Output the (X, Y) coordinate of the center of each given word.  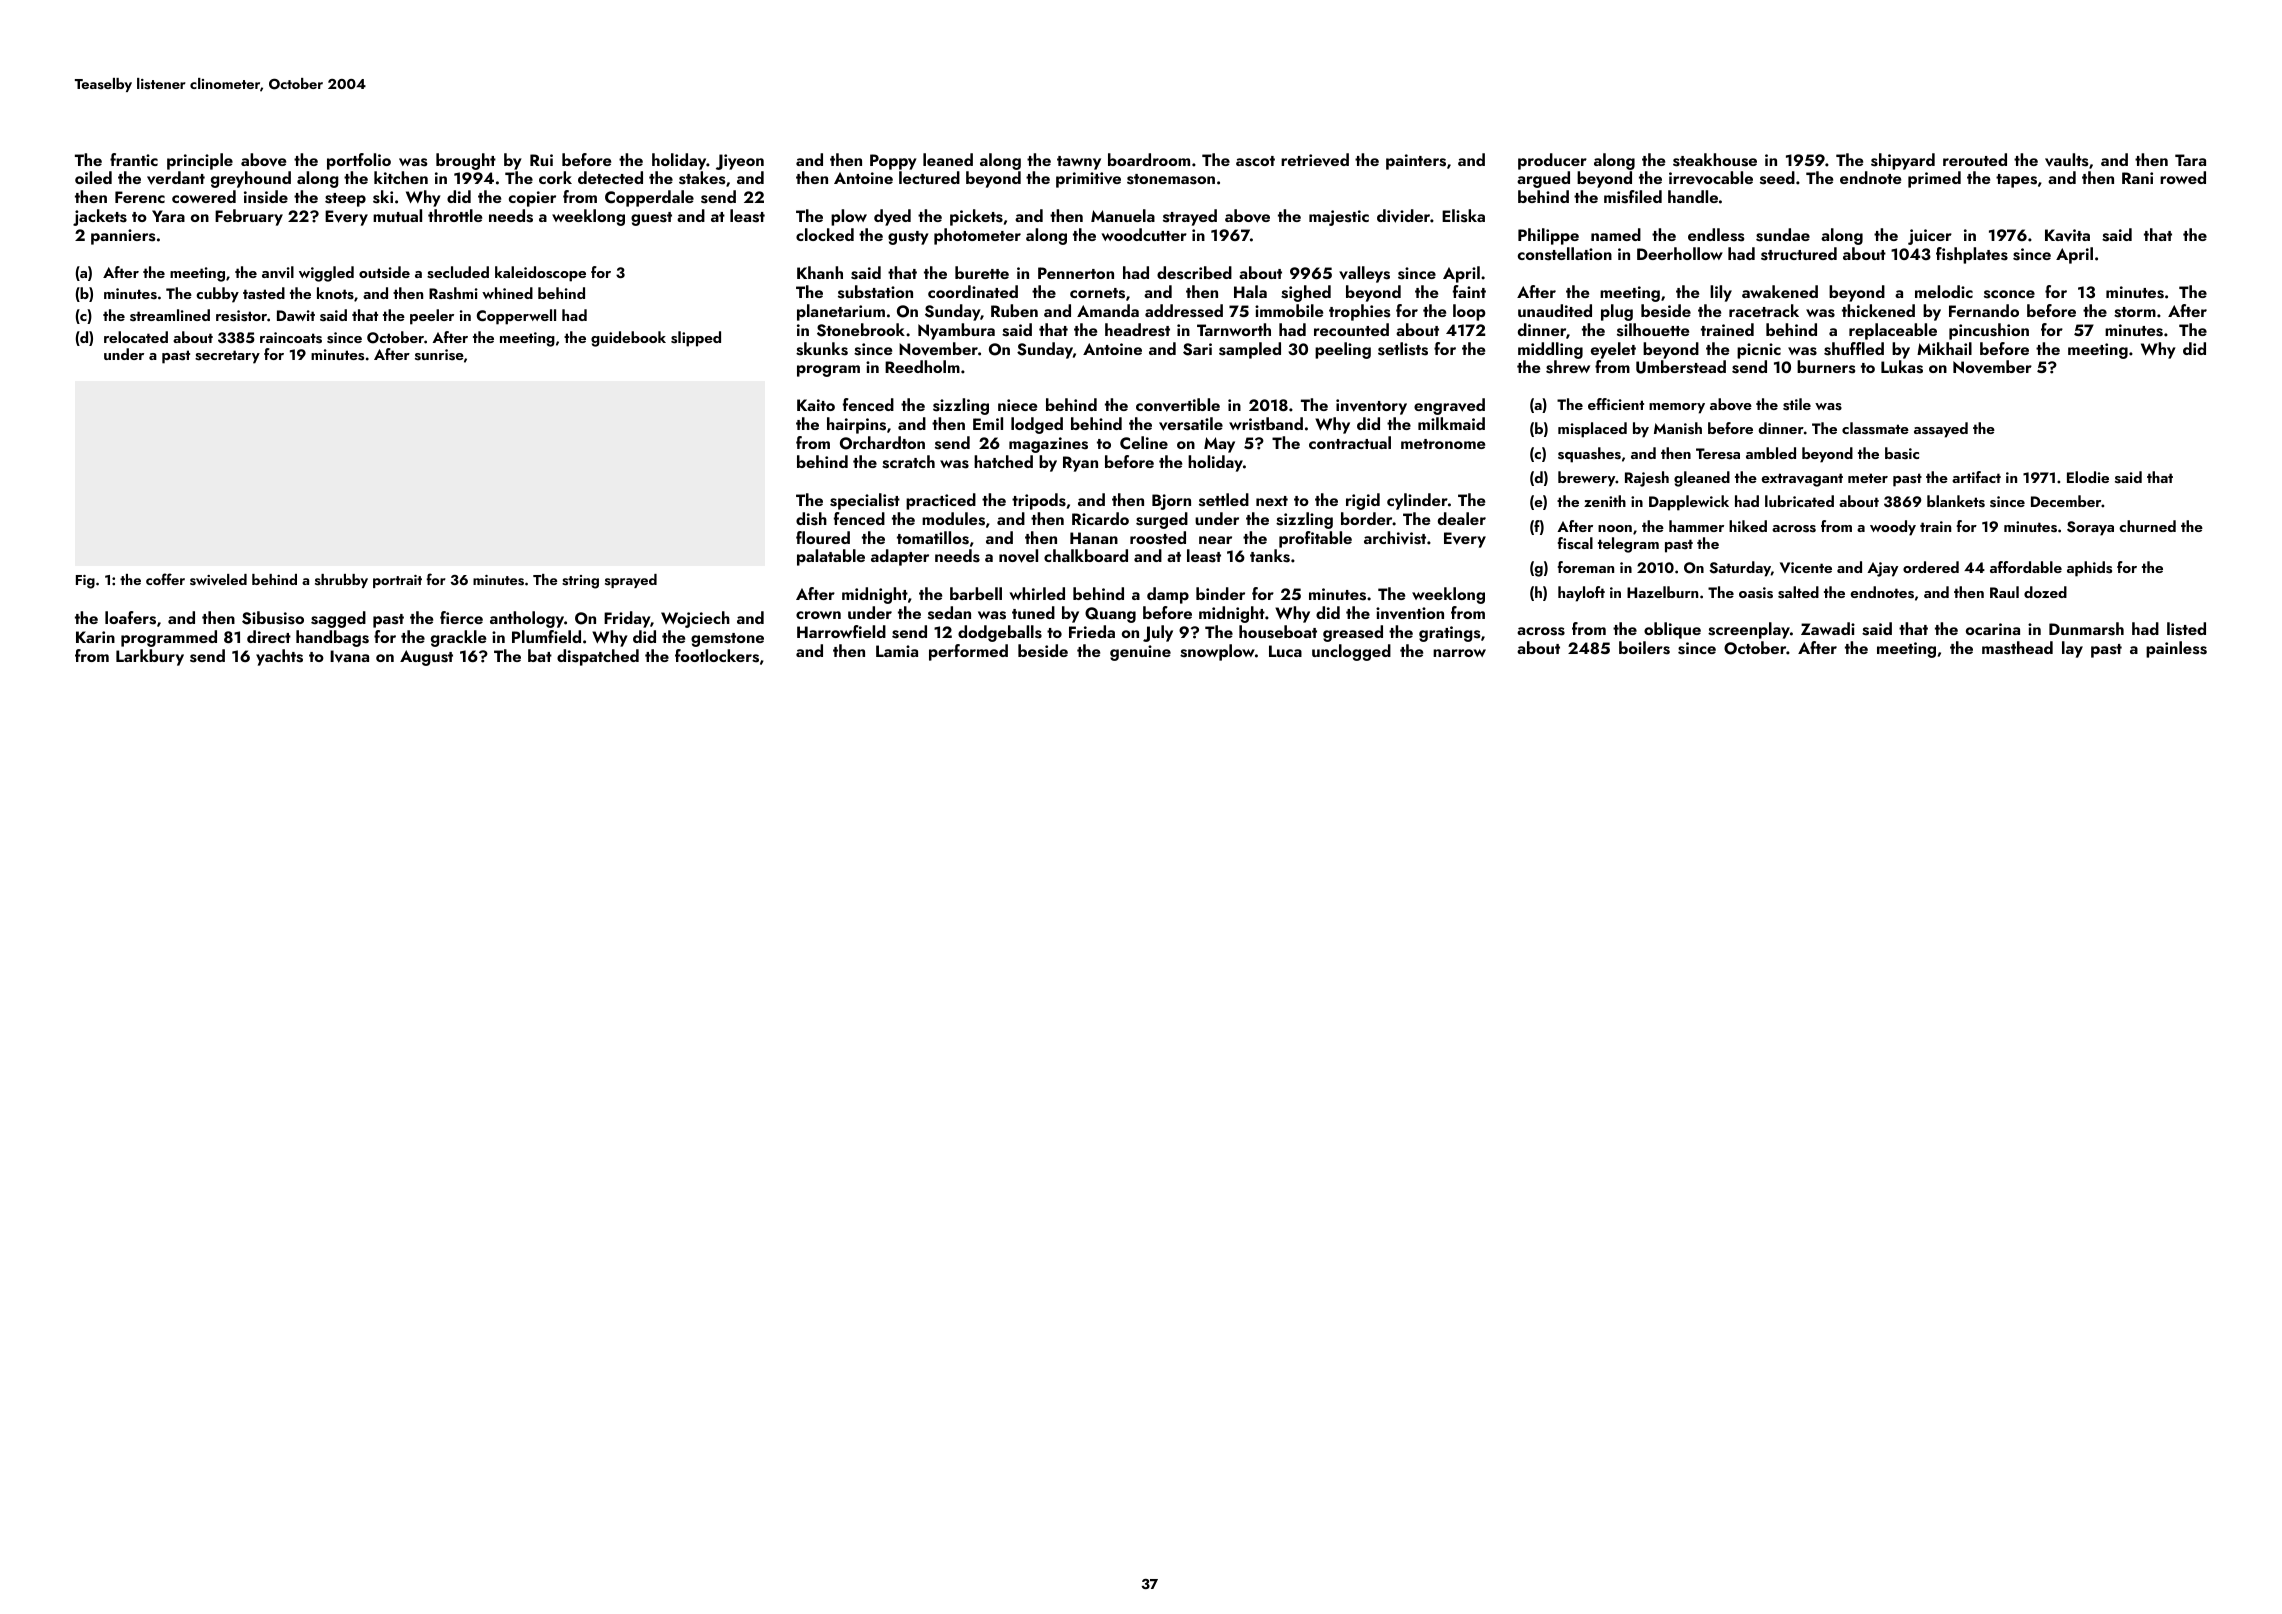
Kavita (2067, 235)
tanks (1270, 556)
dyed (892, 217)
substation (875, 292)
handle (1693, 196)
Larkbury (150, 657)
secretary (227, 357)
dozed (2045, 592)
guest (651, 219)
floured (823, 537)
